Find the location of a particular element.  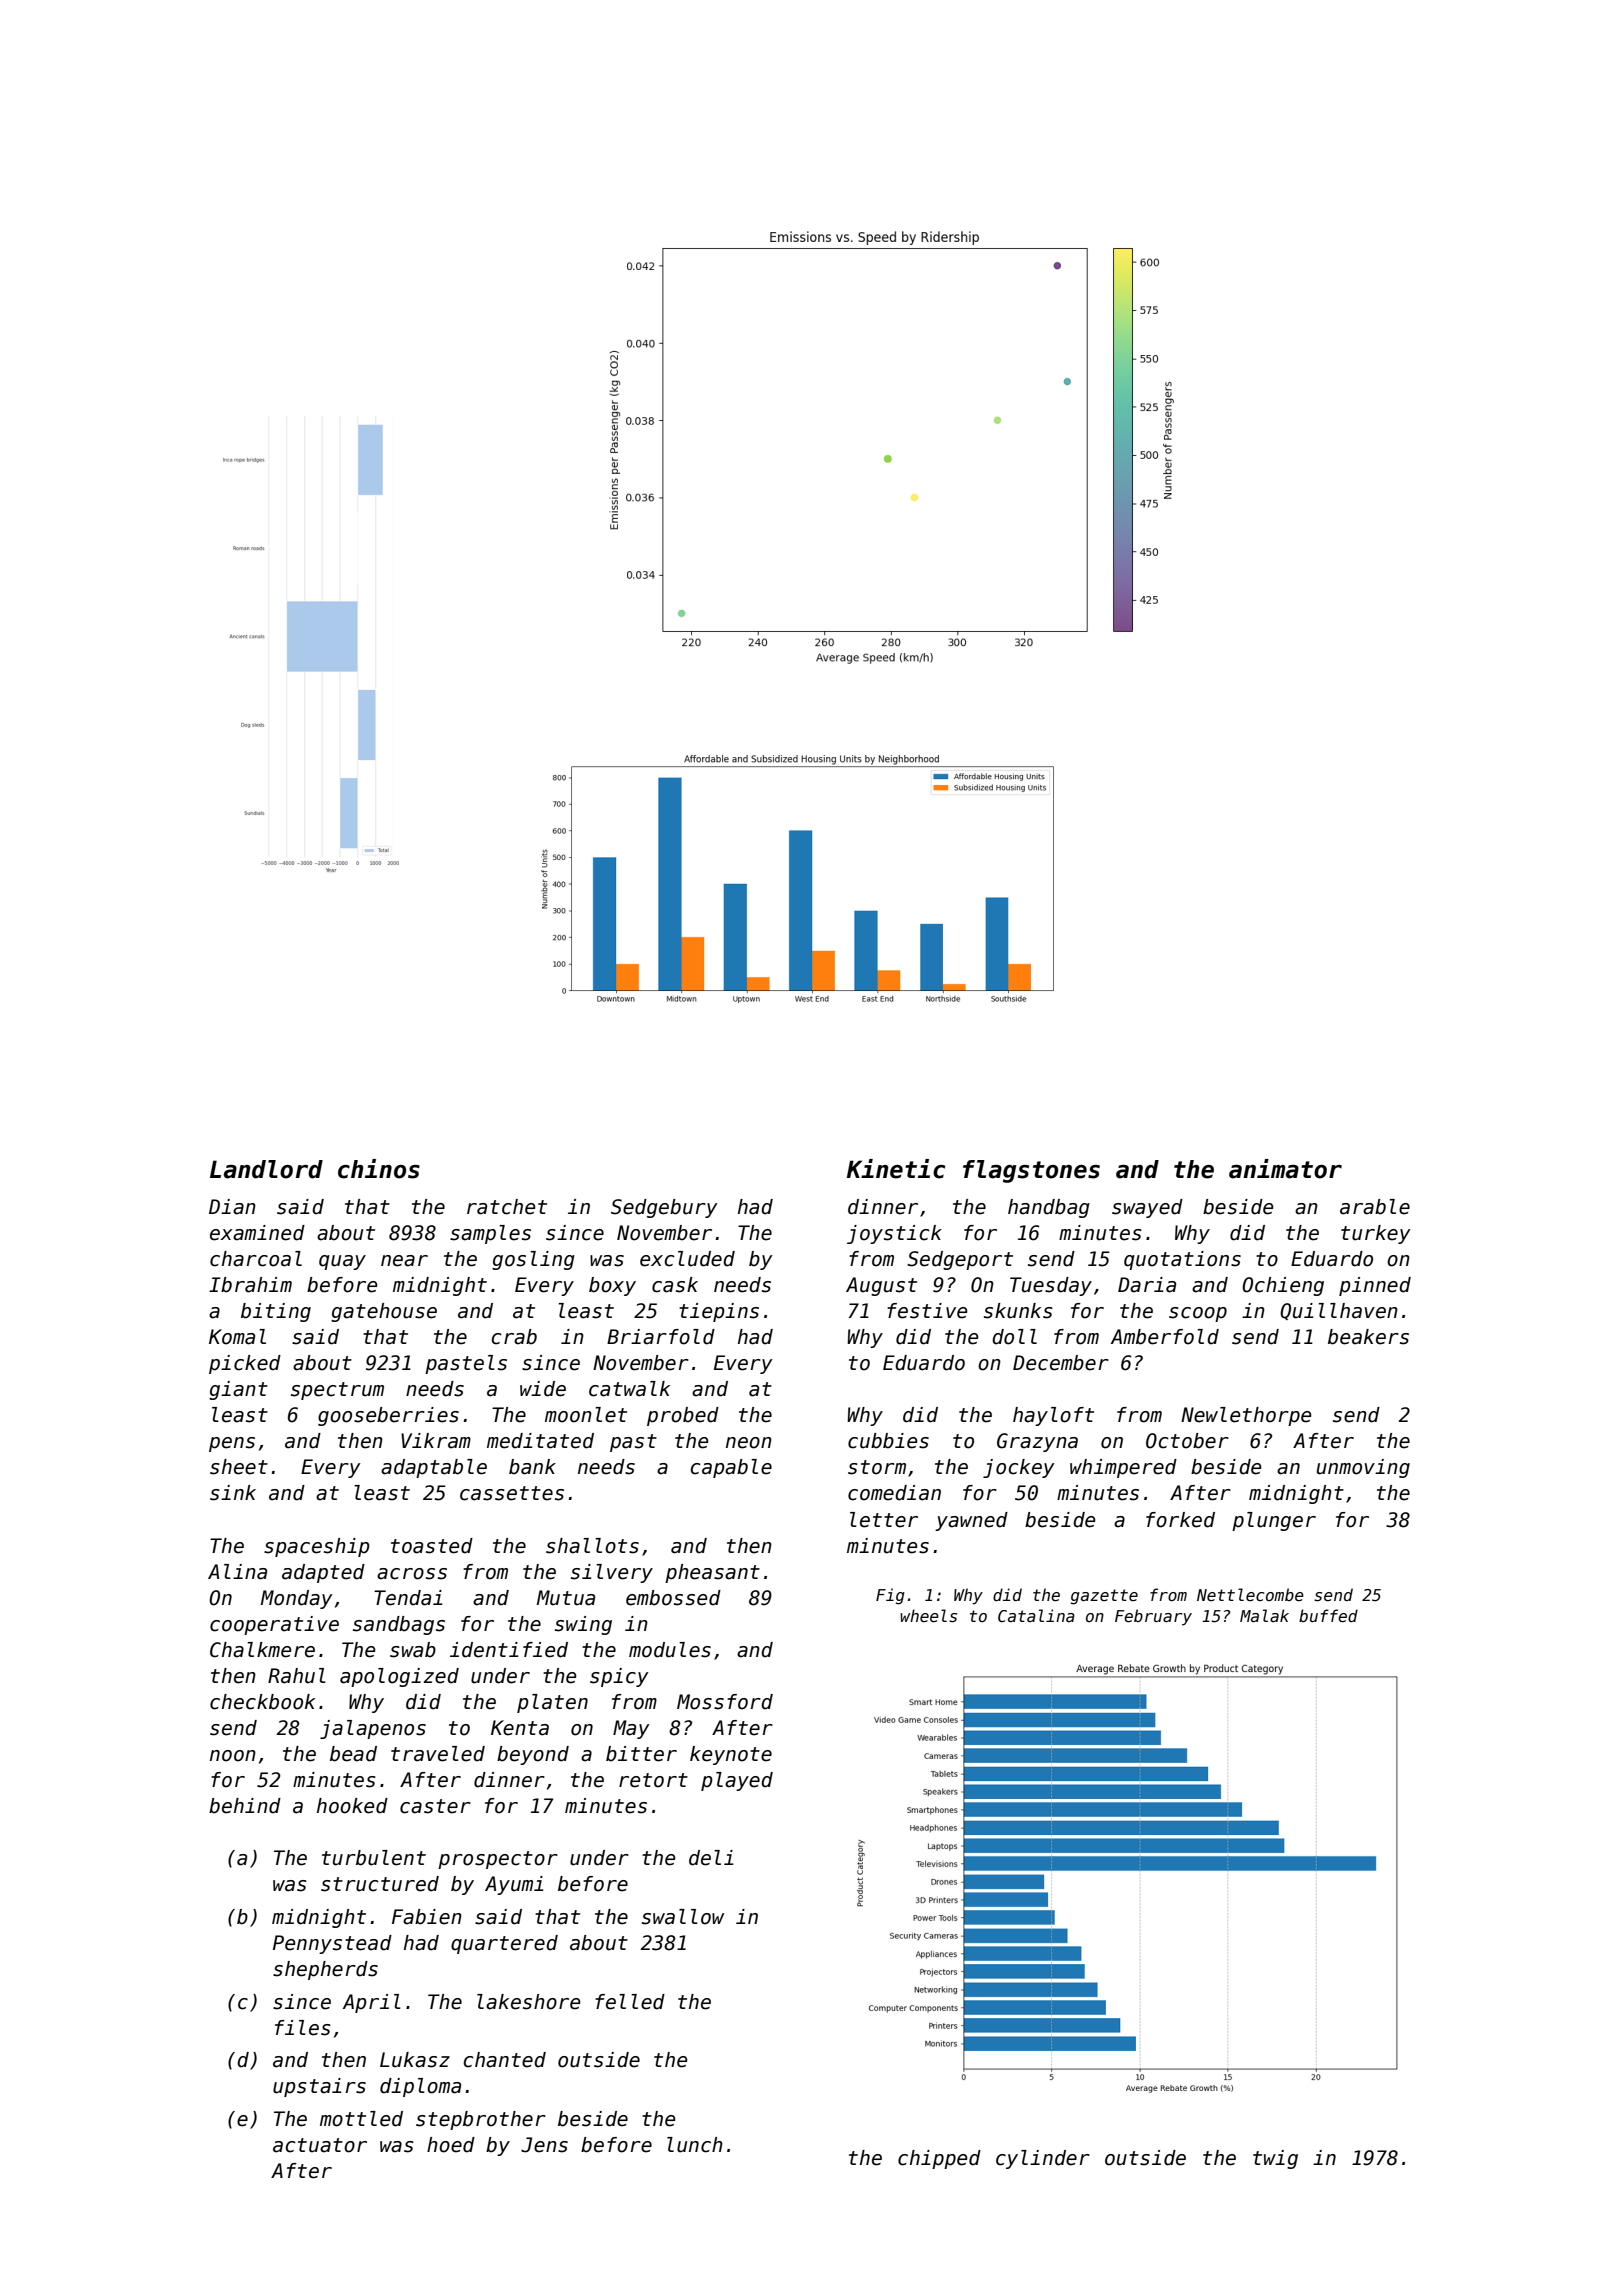

gosling is located at coordinates (533, 1260).
